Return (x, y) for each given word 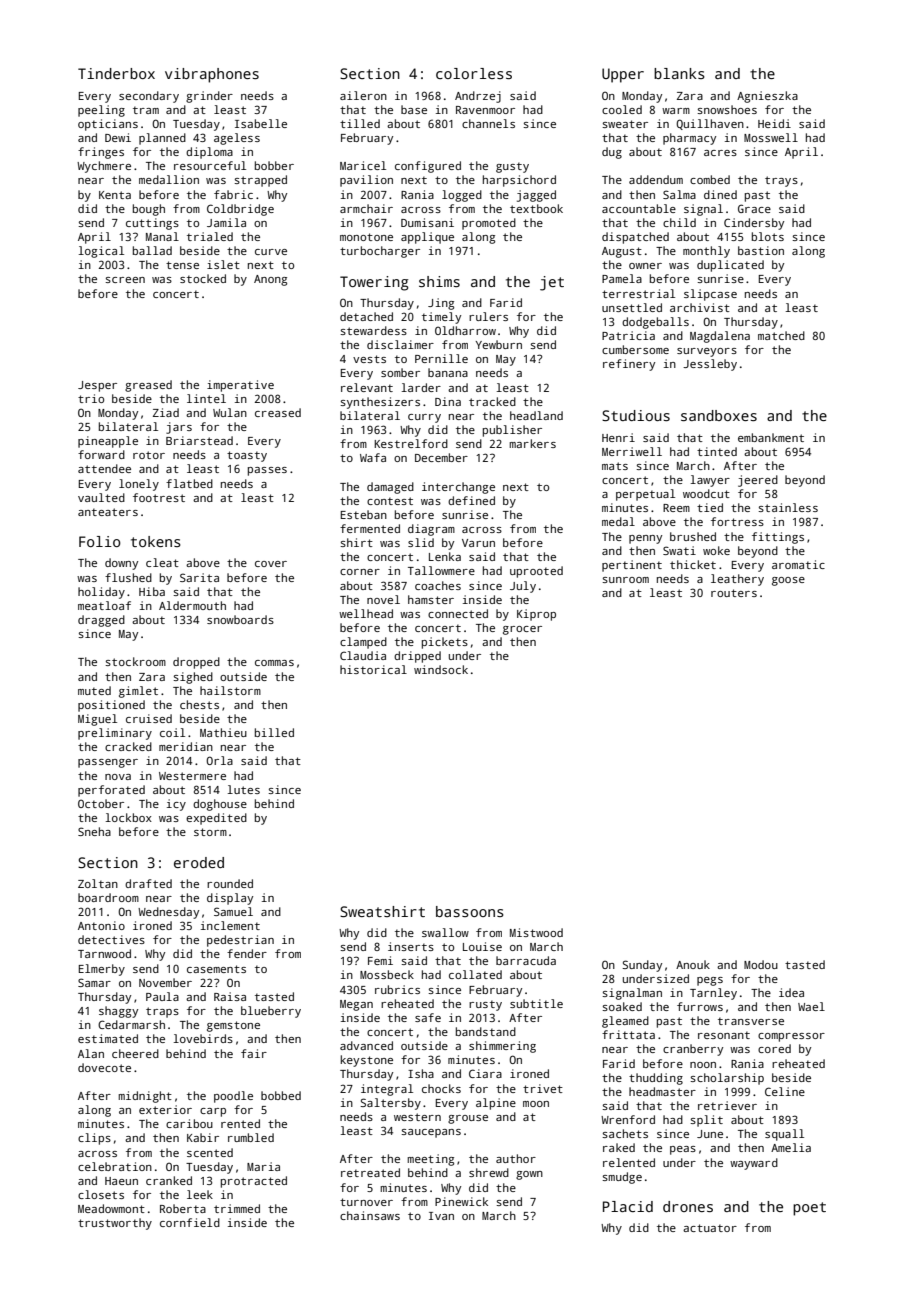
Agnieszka (767, 97)
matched (781, 335)
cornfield (190, 1222)
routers (734, 593)
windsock (441, 669)
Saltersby (390, 1104)
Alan (91, 1053)
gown (529, 1175)
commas (274, 663)
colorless (474, 73)
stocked (203, 278)
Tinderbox (116, 73)
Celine (785, 1091)
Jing (441, 304)
